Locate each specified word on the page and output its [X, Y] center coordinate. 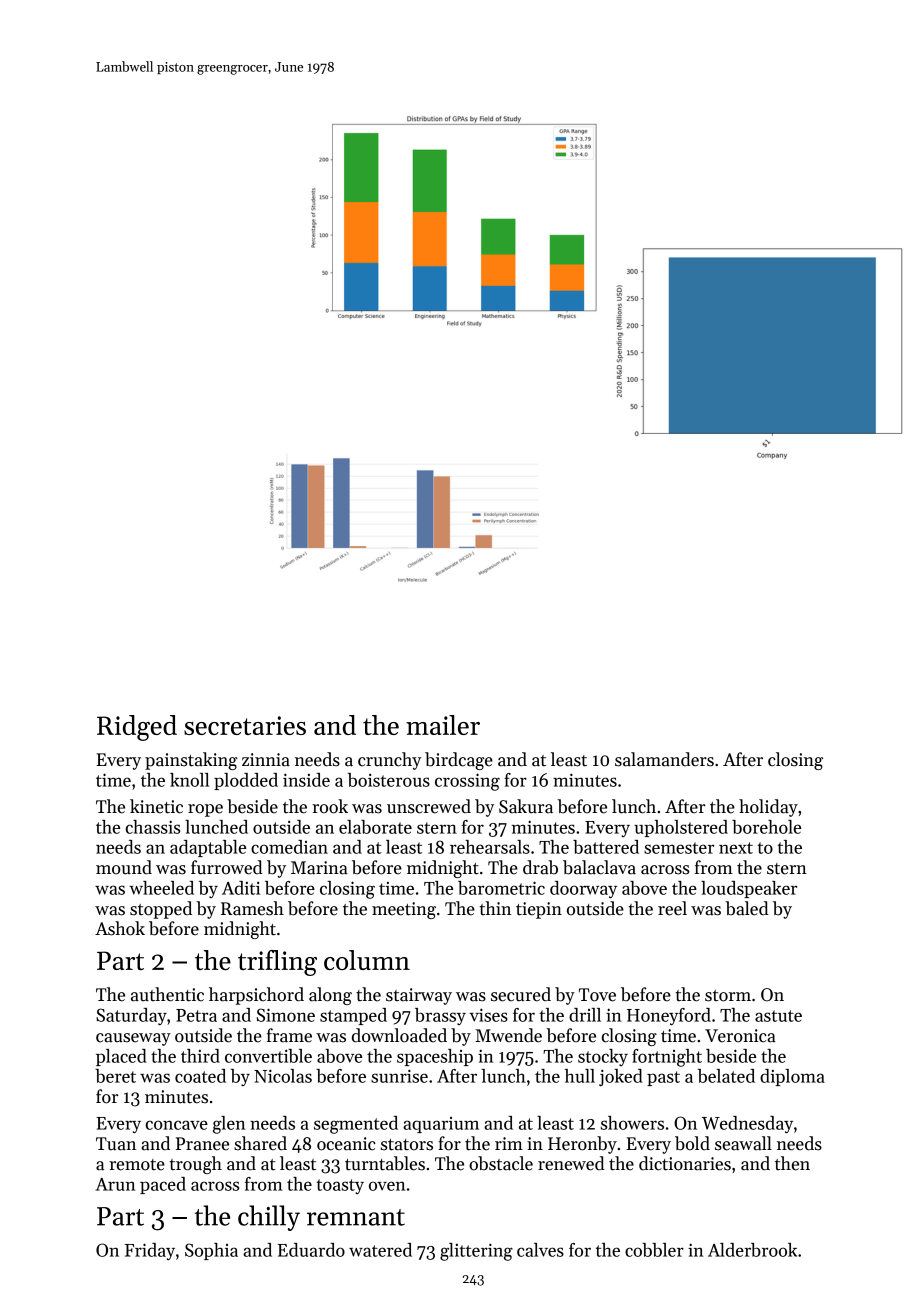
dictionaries [685, 1163]
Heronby [582, 1145]
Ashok [120, 928]
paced [163, 1185]
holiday [768, 808]
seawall [743, 1143]
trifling [277, 963]
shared [260, 1143]
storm [728, 996]
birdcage [459, 761]
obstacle [501, 1163]
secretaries [245, 725]
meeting [404, 910]
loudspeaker [749, 889]
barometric [501, 888]
